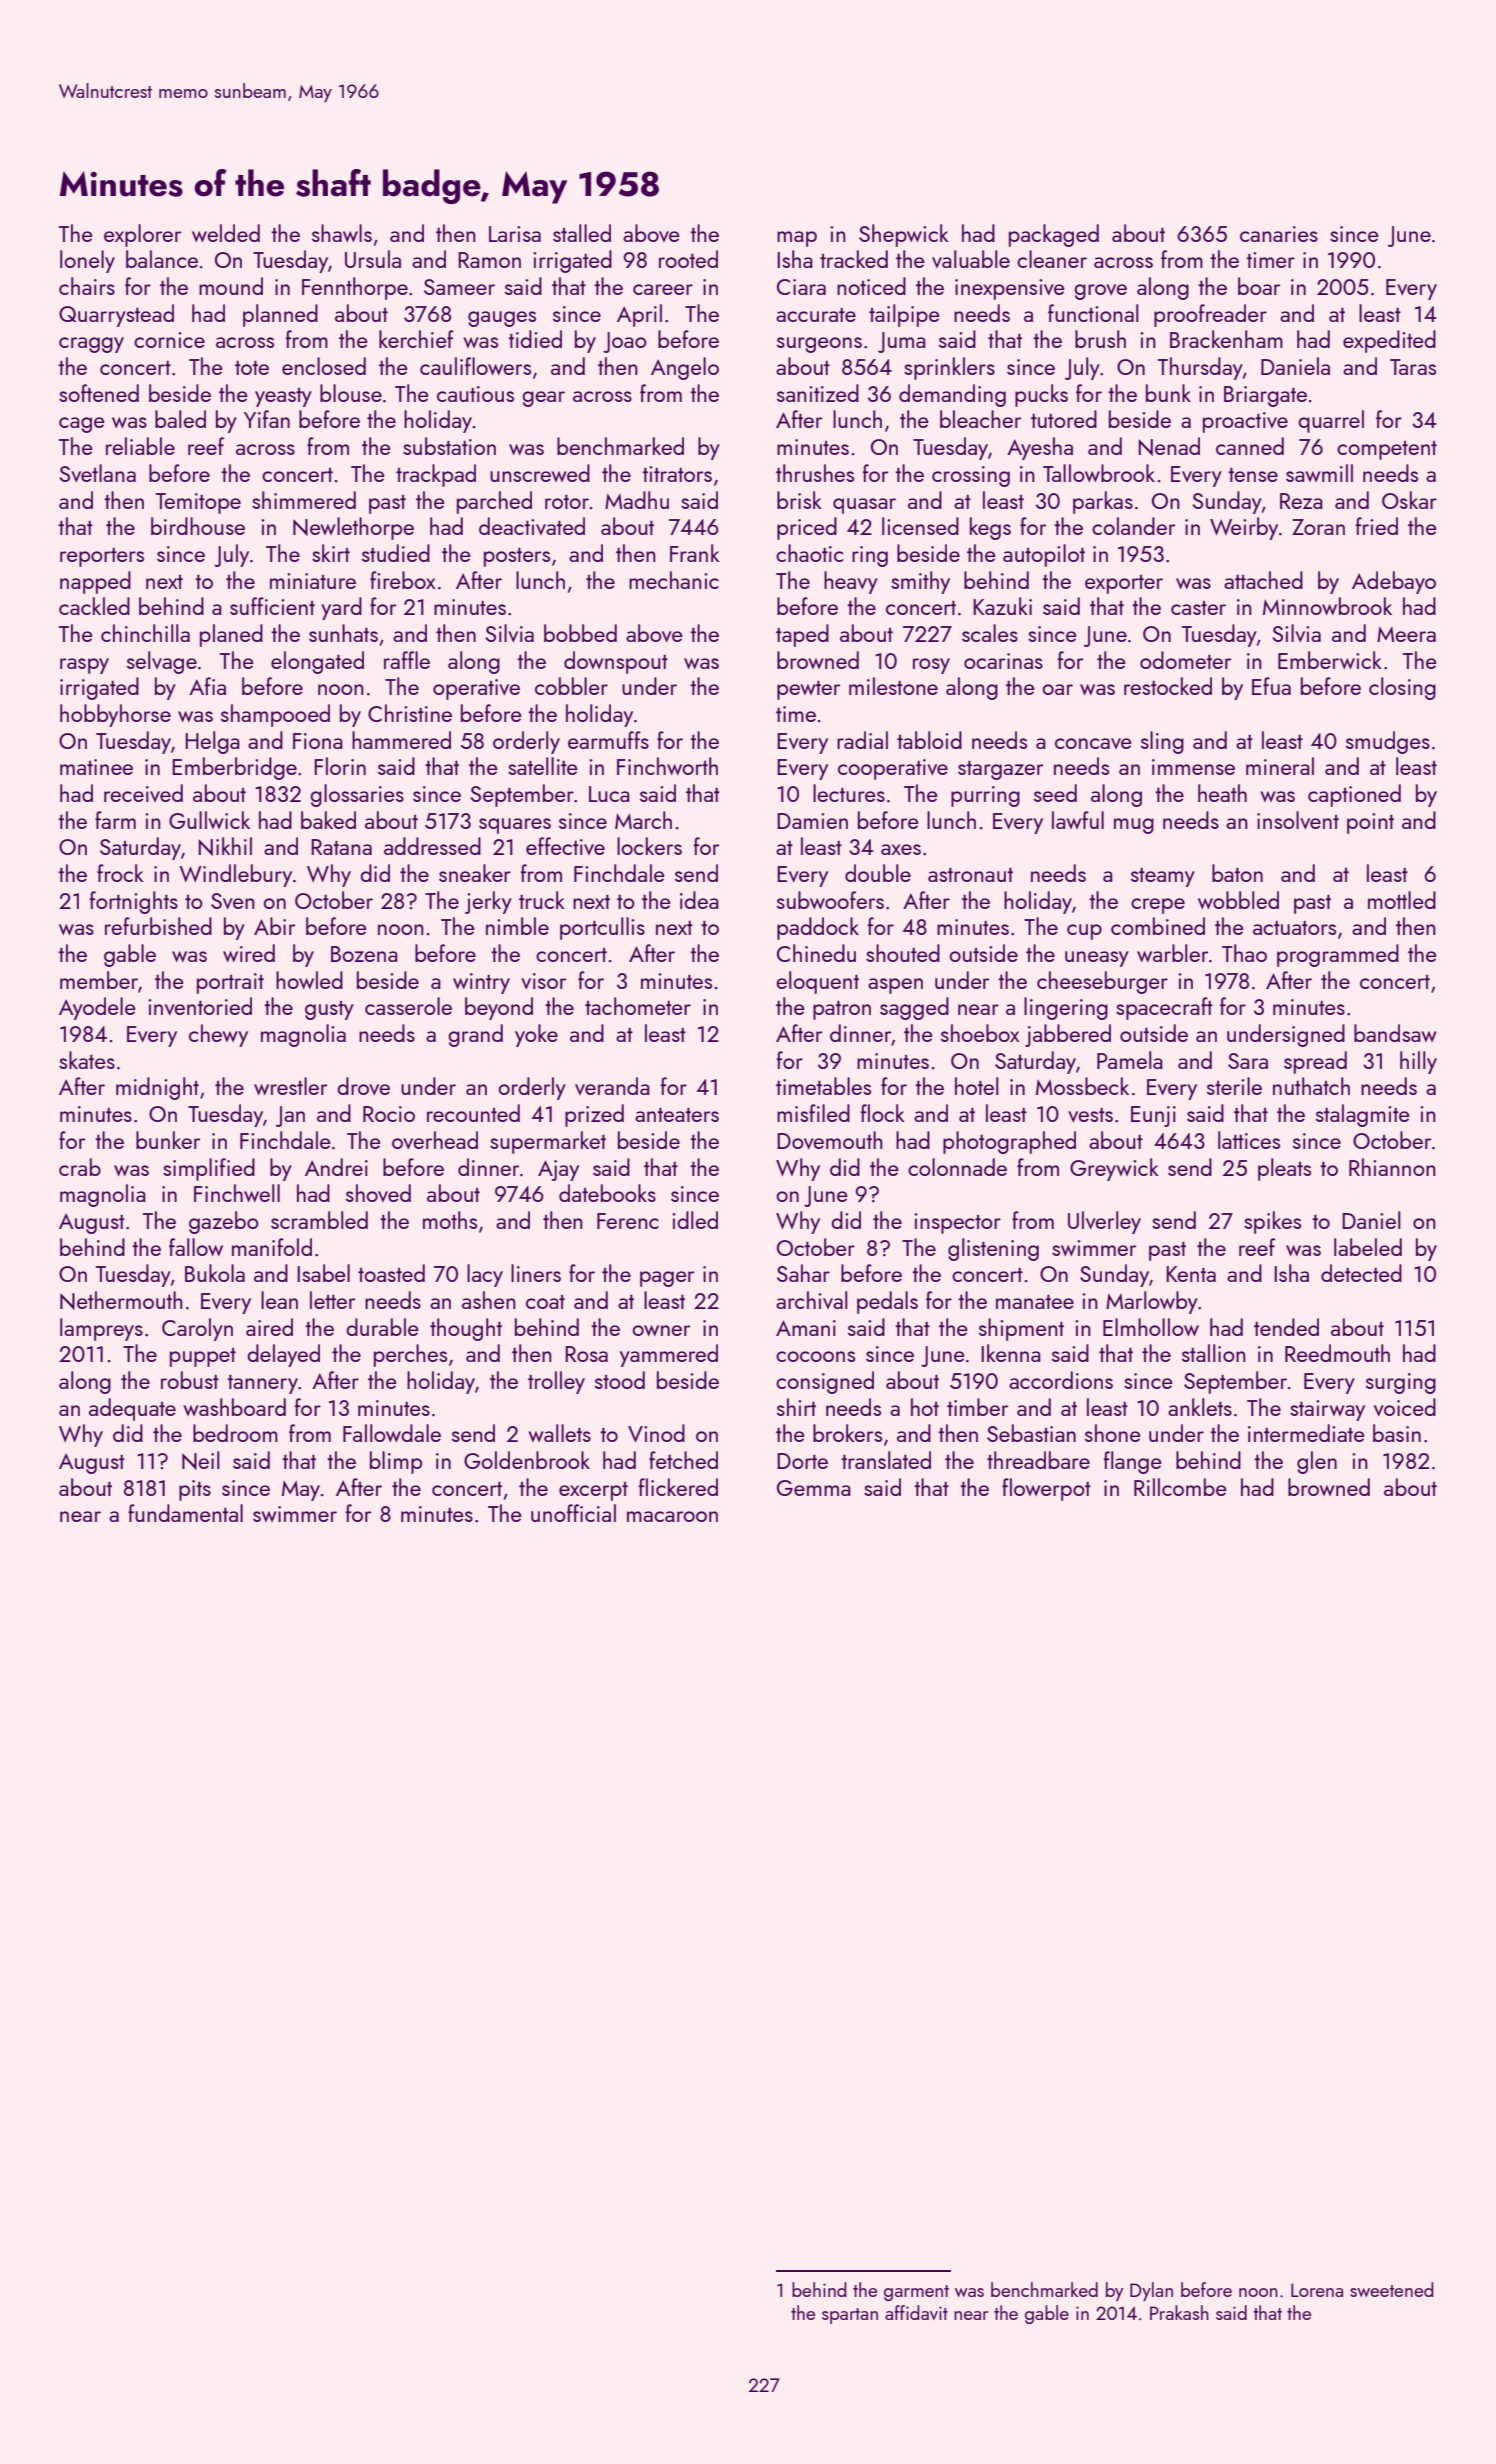  Describe the element at coordinates (142, 235) in the page. I see `explorer` at that location.
